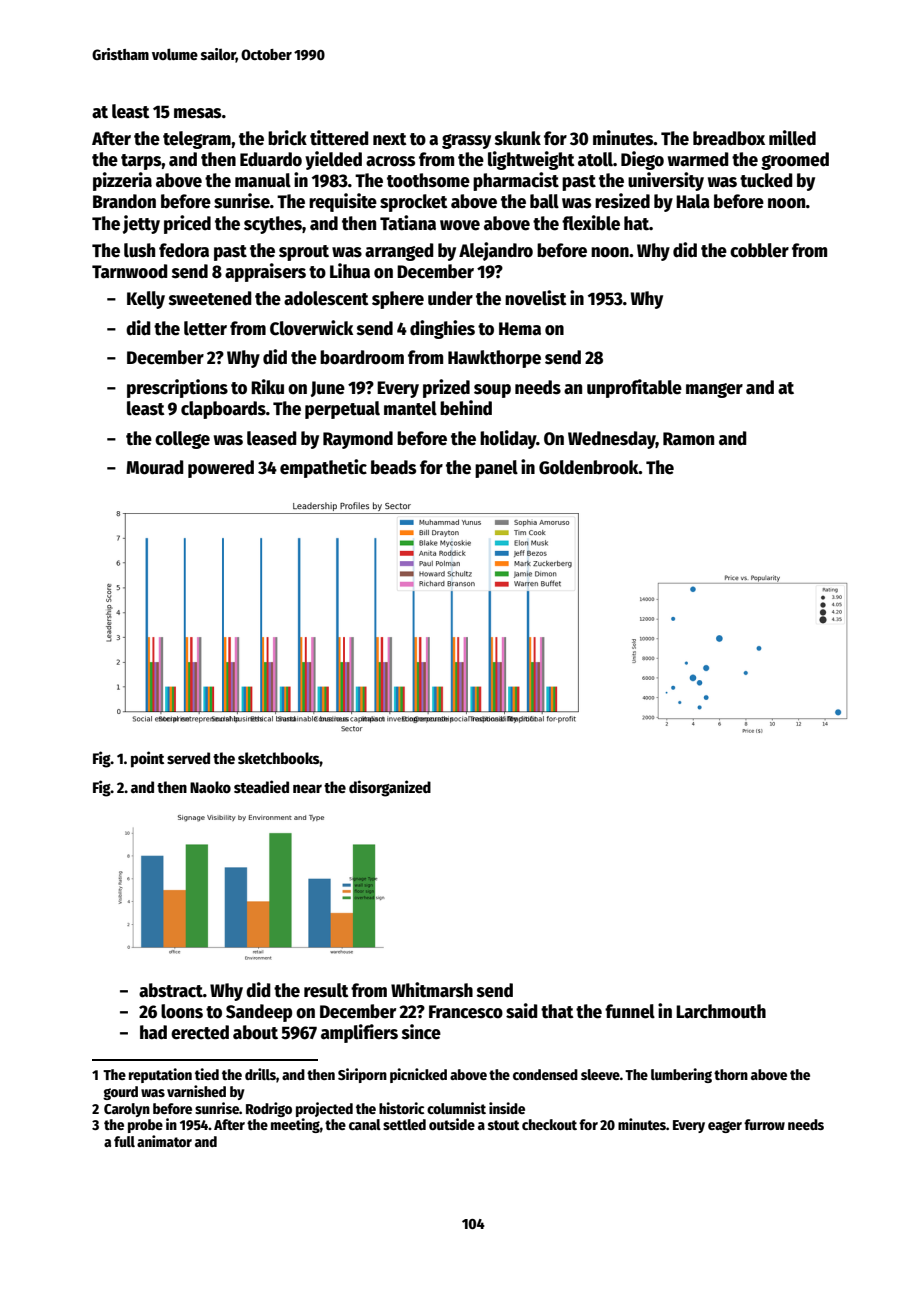  I want to click on Larchmouth, so click(721, 1011).
